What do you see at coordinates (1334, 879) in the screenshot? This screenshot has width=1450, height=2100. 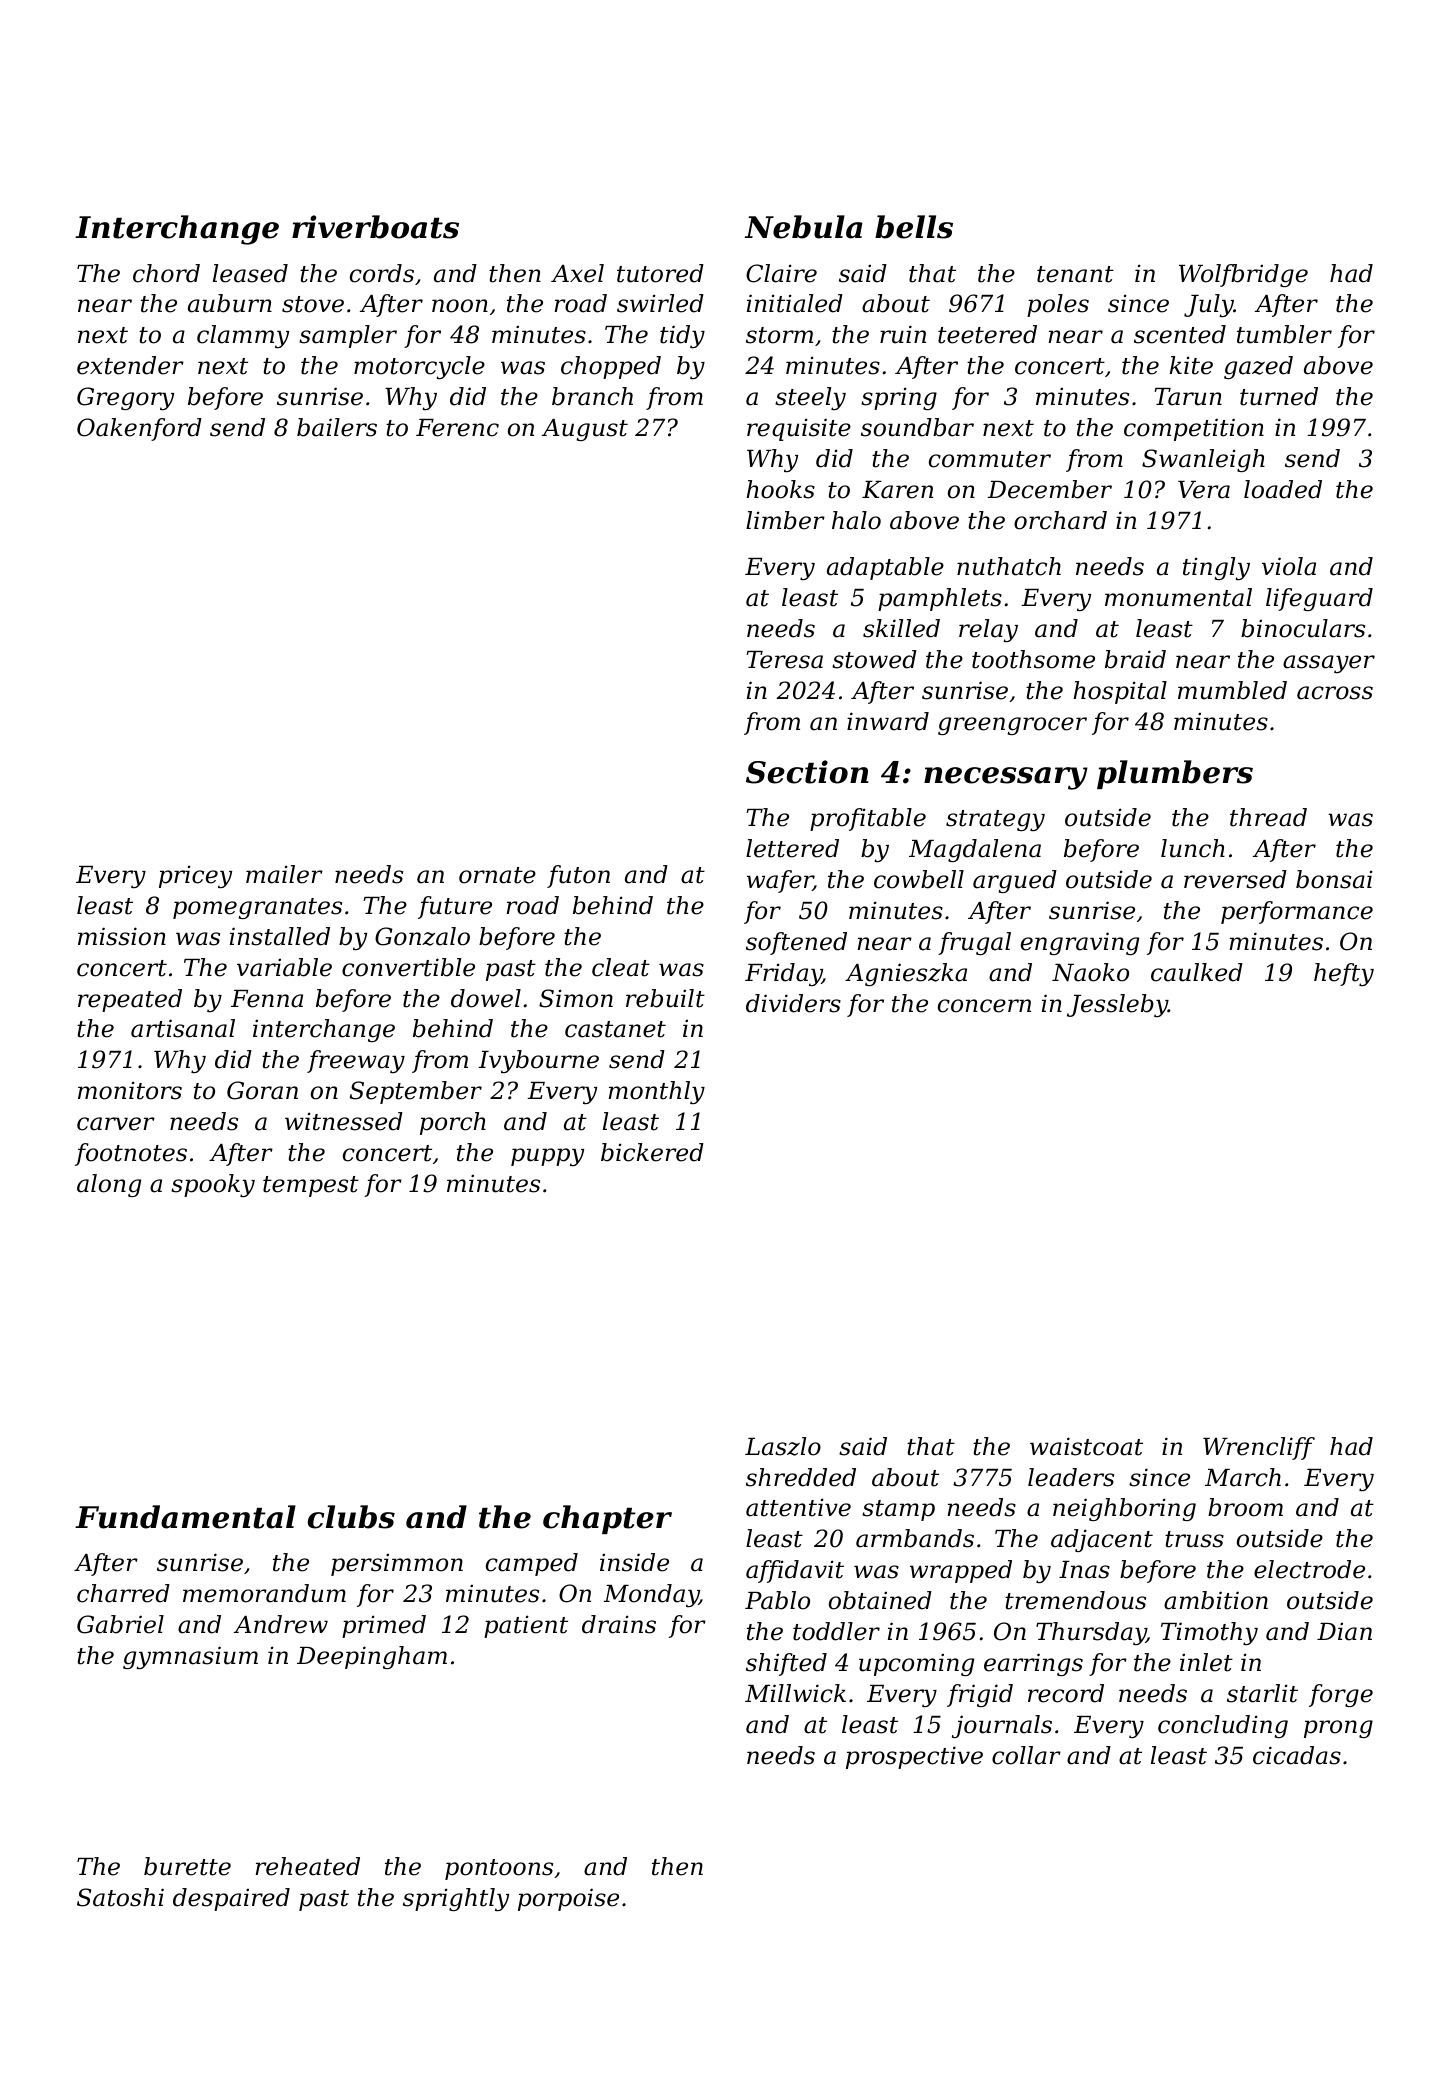 I see `bonsai` at bounding box center [1334, 879].
